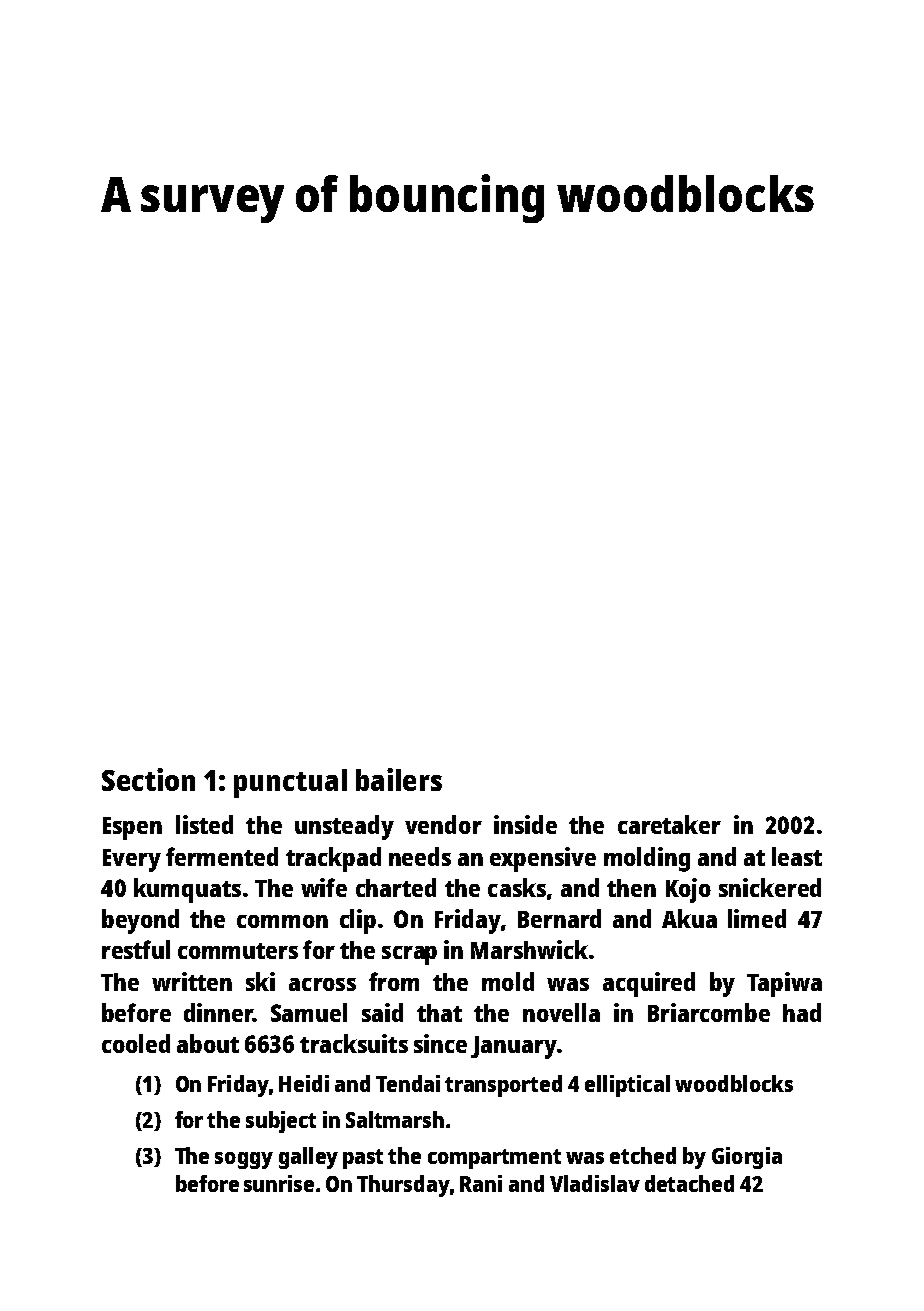  I want to click on Heidi, so click(304, 1083).
